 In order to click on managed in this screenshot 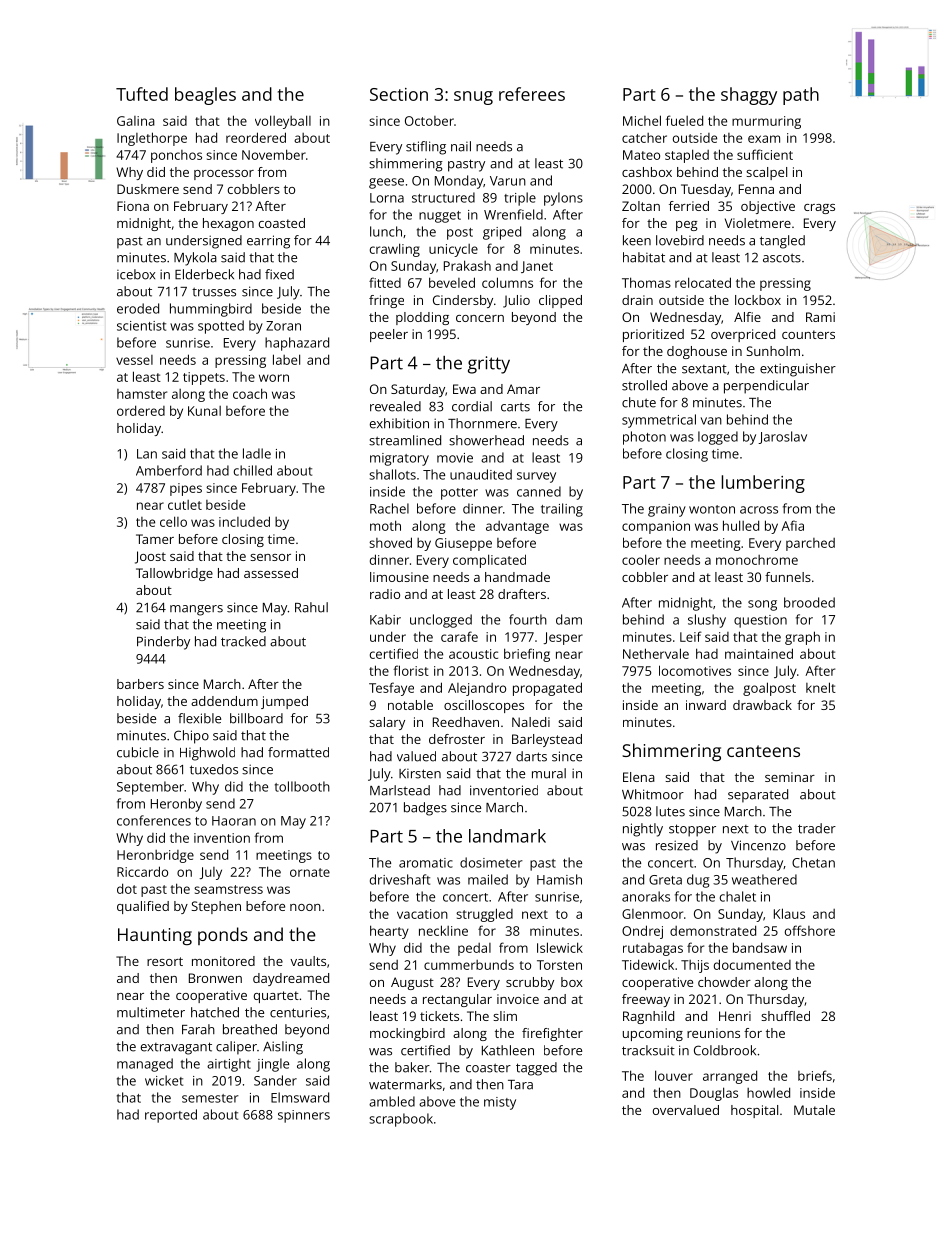, I will do `click(145, 1065)`.
